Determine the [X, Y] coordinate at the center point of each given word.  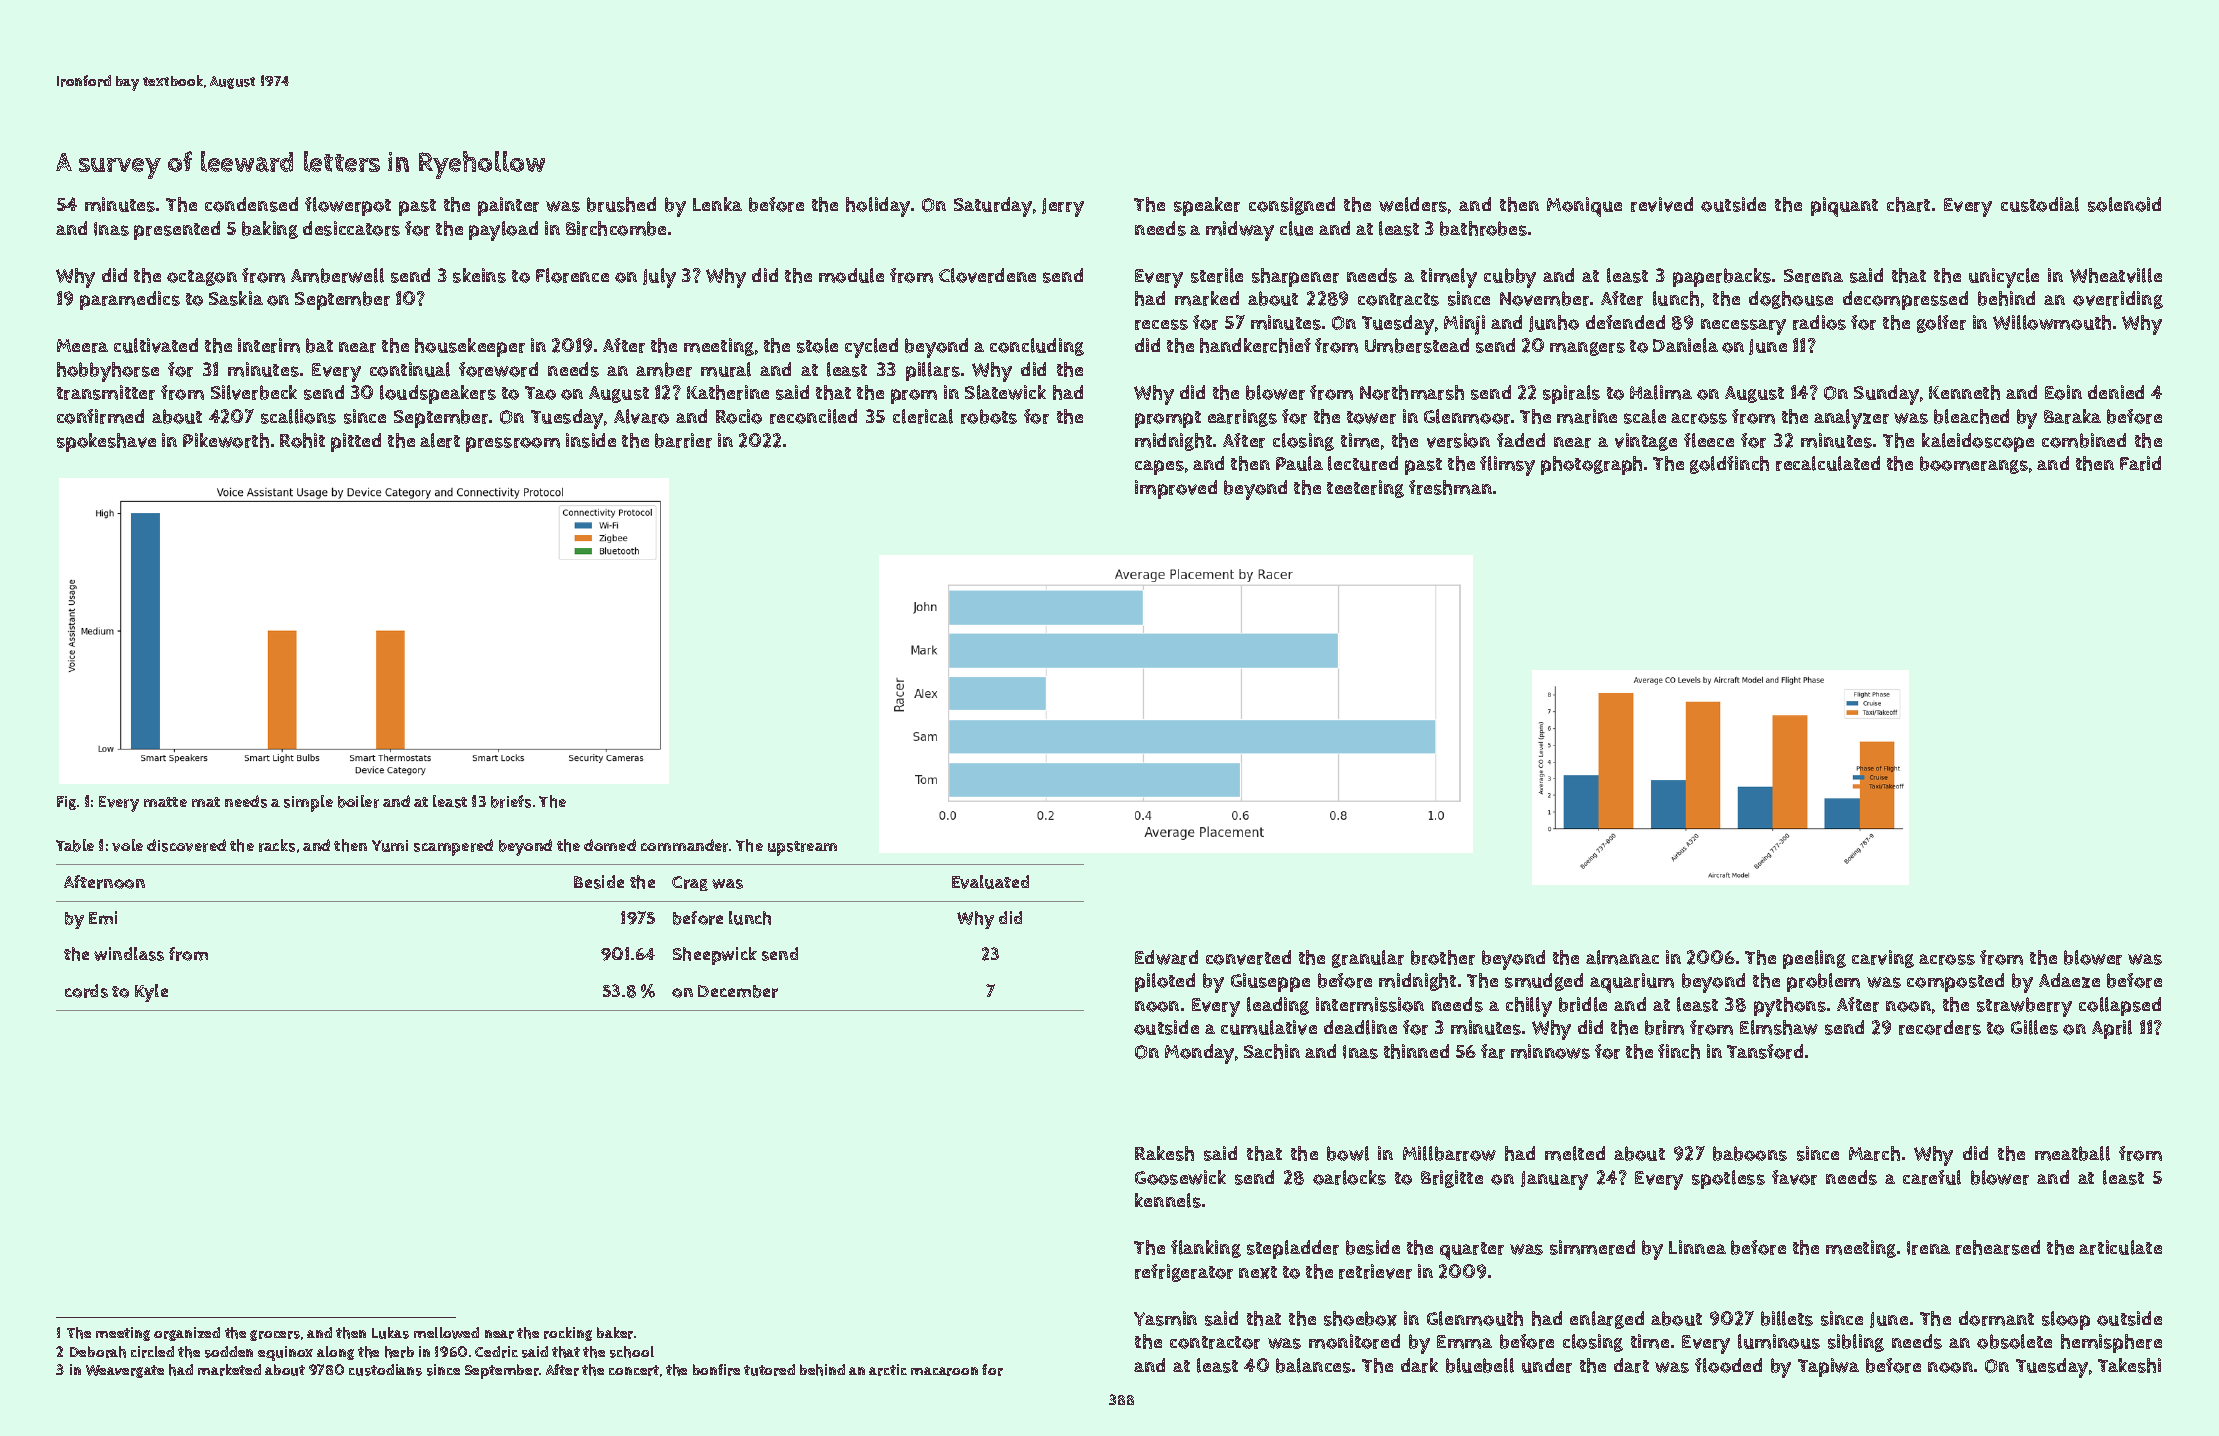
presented [177, 230]
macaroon [944, 1371]
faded [1521, 440]
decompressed [1905, 300]
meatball [2072, 1153]
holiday [878, 207]
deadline [1360, 1027]
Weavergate [125, 1371]
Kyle [151, 993]
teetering [1365, 489]
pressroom [513, 444]
